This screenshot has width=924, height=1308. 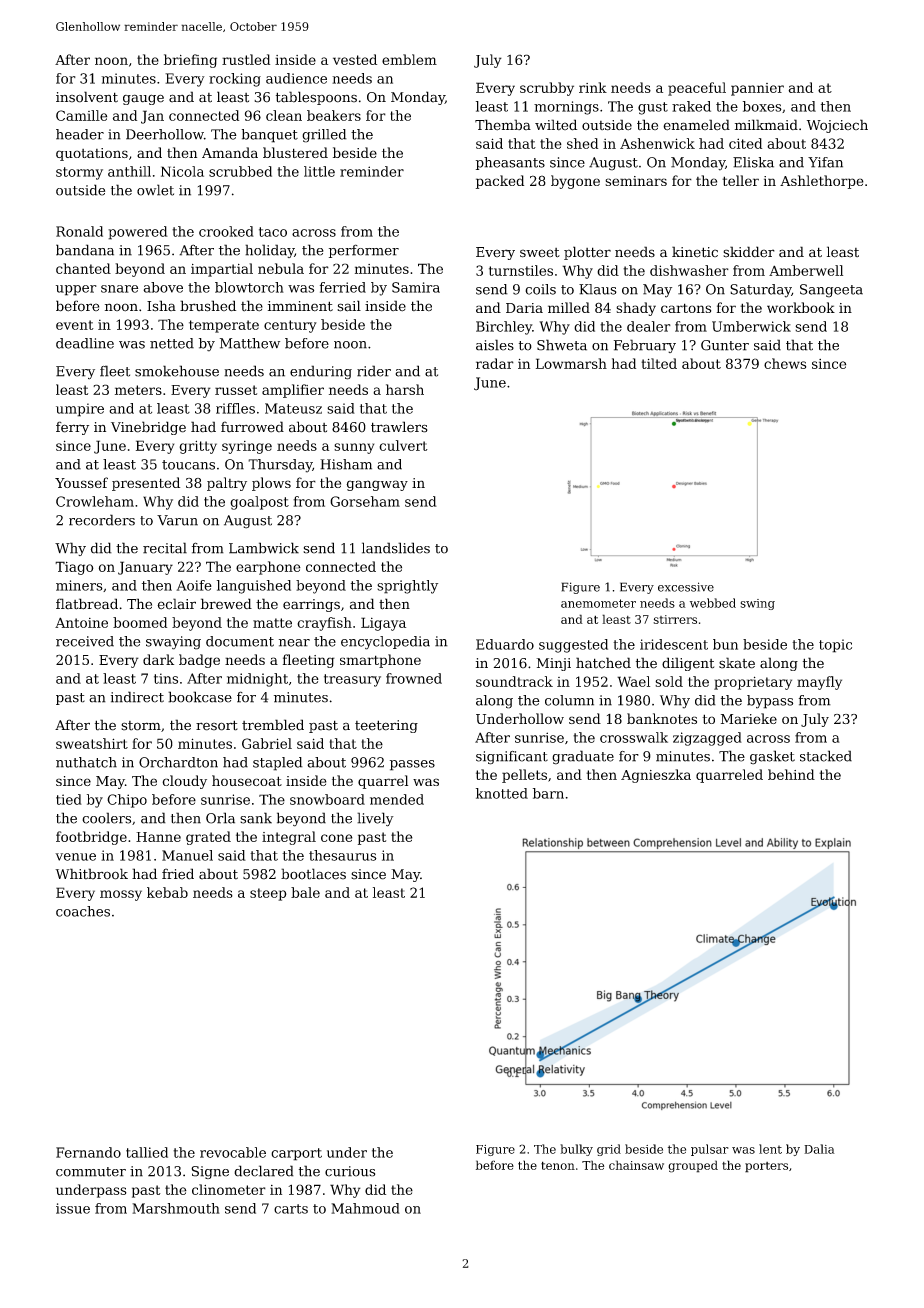 I want to click on chews, so click(x=785, y=363).
